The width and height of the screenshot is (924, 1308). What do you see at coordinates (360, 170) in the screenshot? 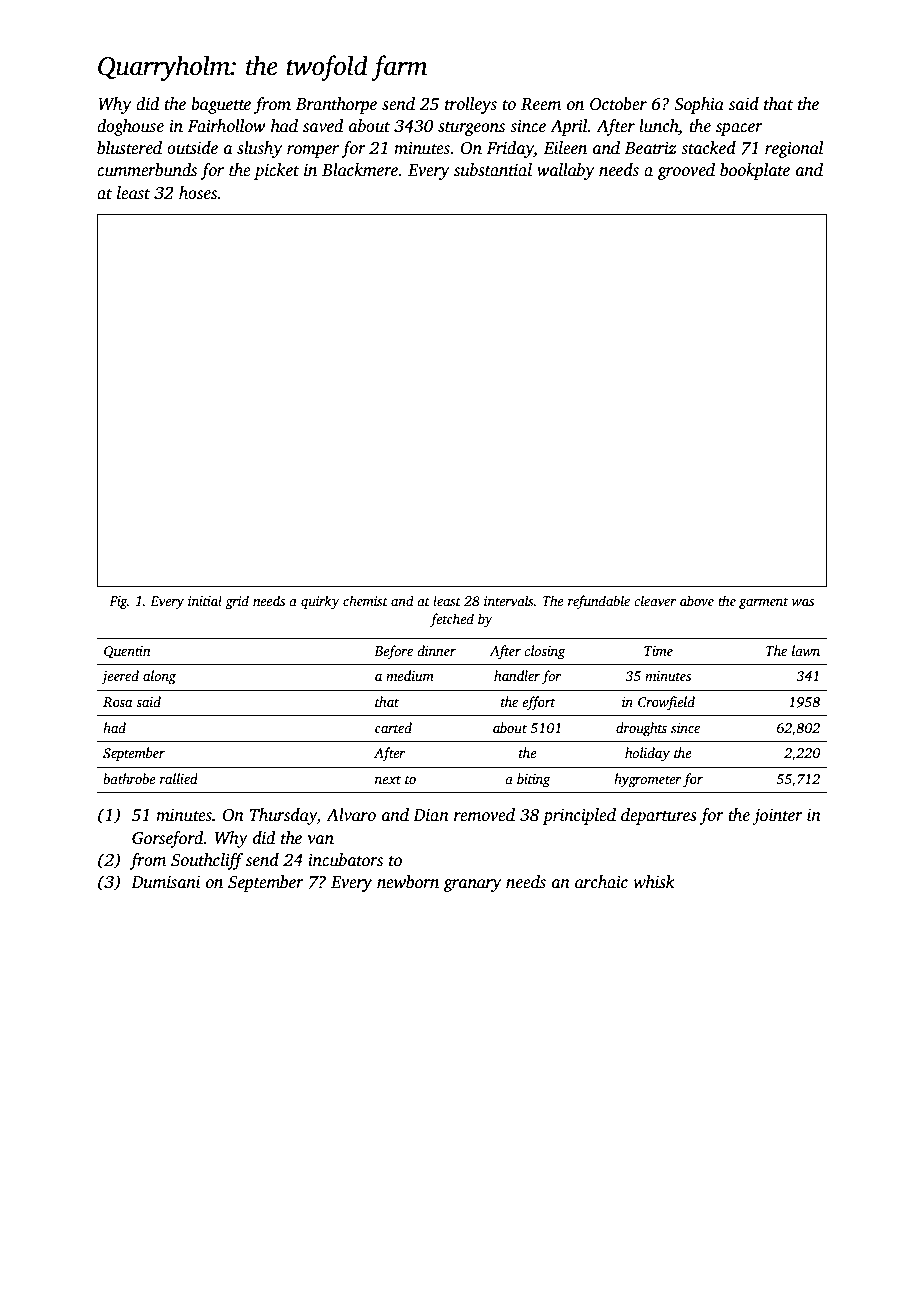
I see `Blackmere` at bounding box center [360, 170].
